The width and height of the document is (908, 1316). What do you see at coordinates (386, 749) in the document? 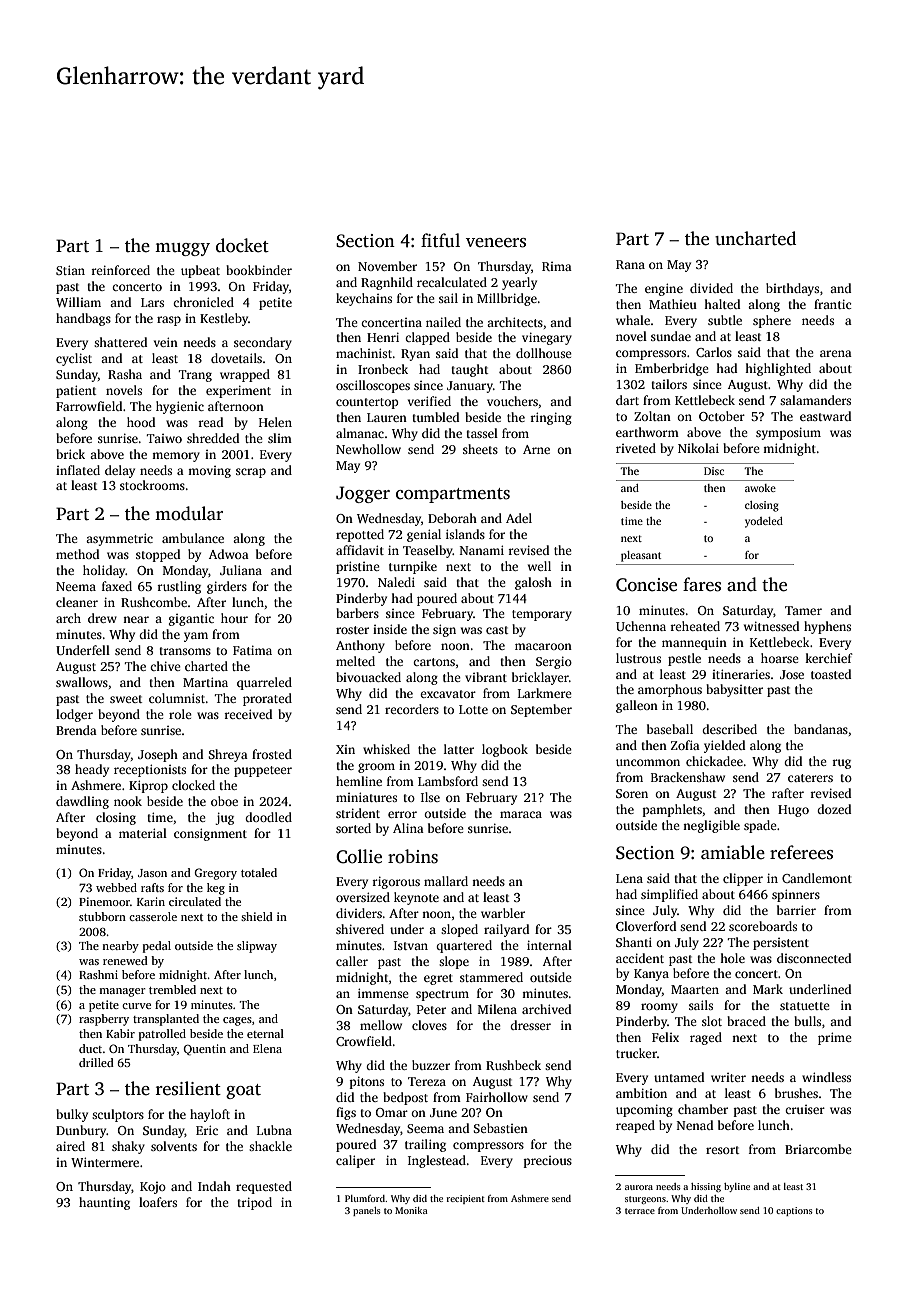
I see `whisked` at bounding box center [386, 749].
